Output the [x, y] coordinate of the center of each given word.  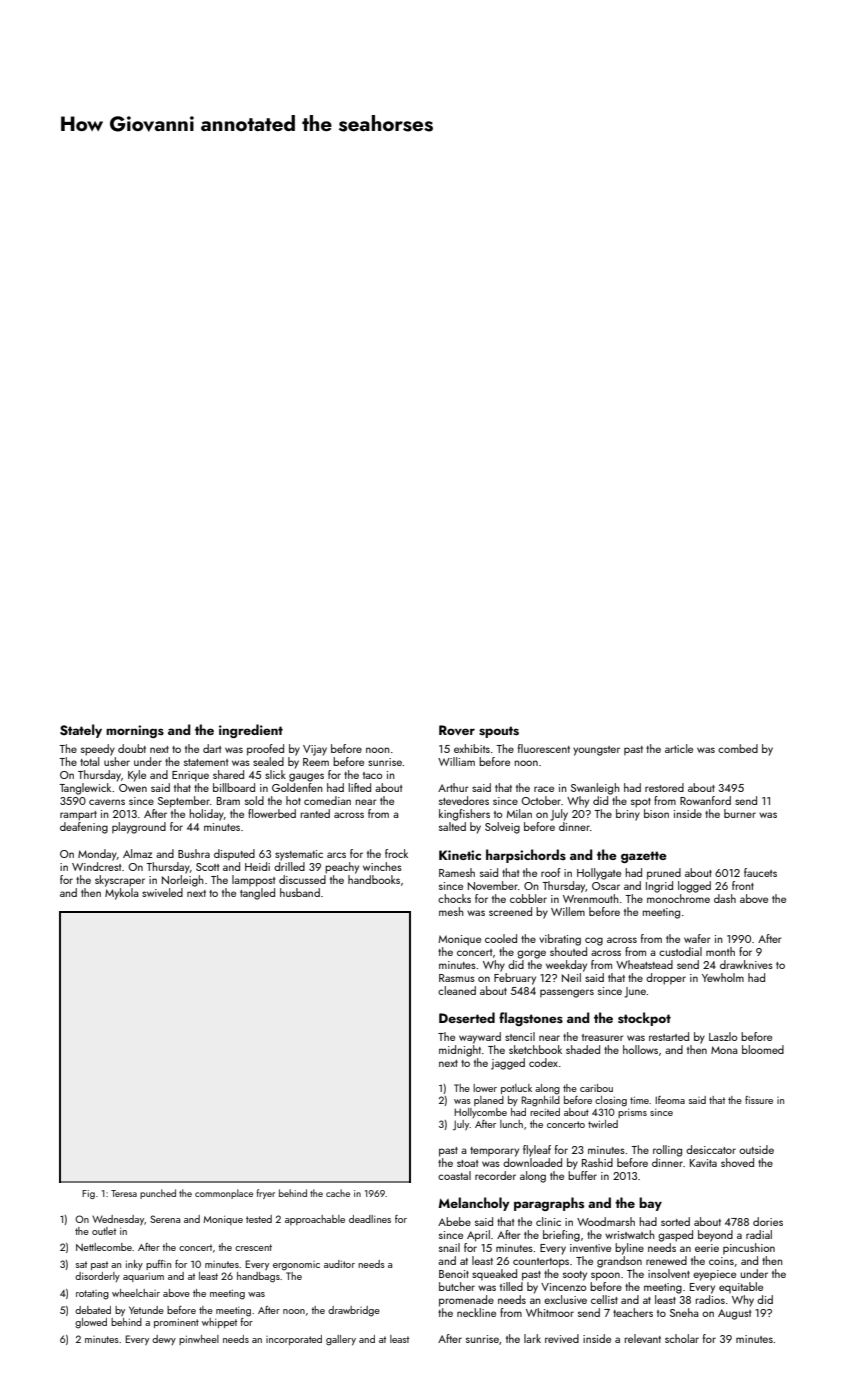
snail [449, 1247]
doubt [132, 748]
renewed [666, 1260]
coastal [454, 1175]
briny [628, 815]
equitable [741, 1287]
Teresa [124, 1193]
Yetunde [146, 1310]
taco [373, 775]
